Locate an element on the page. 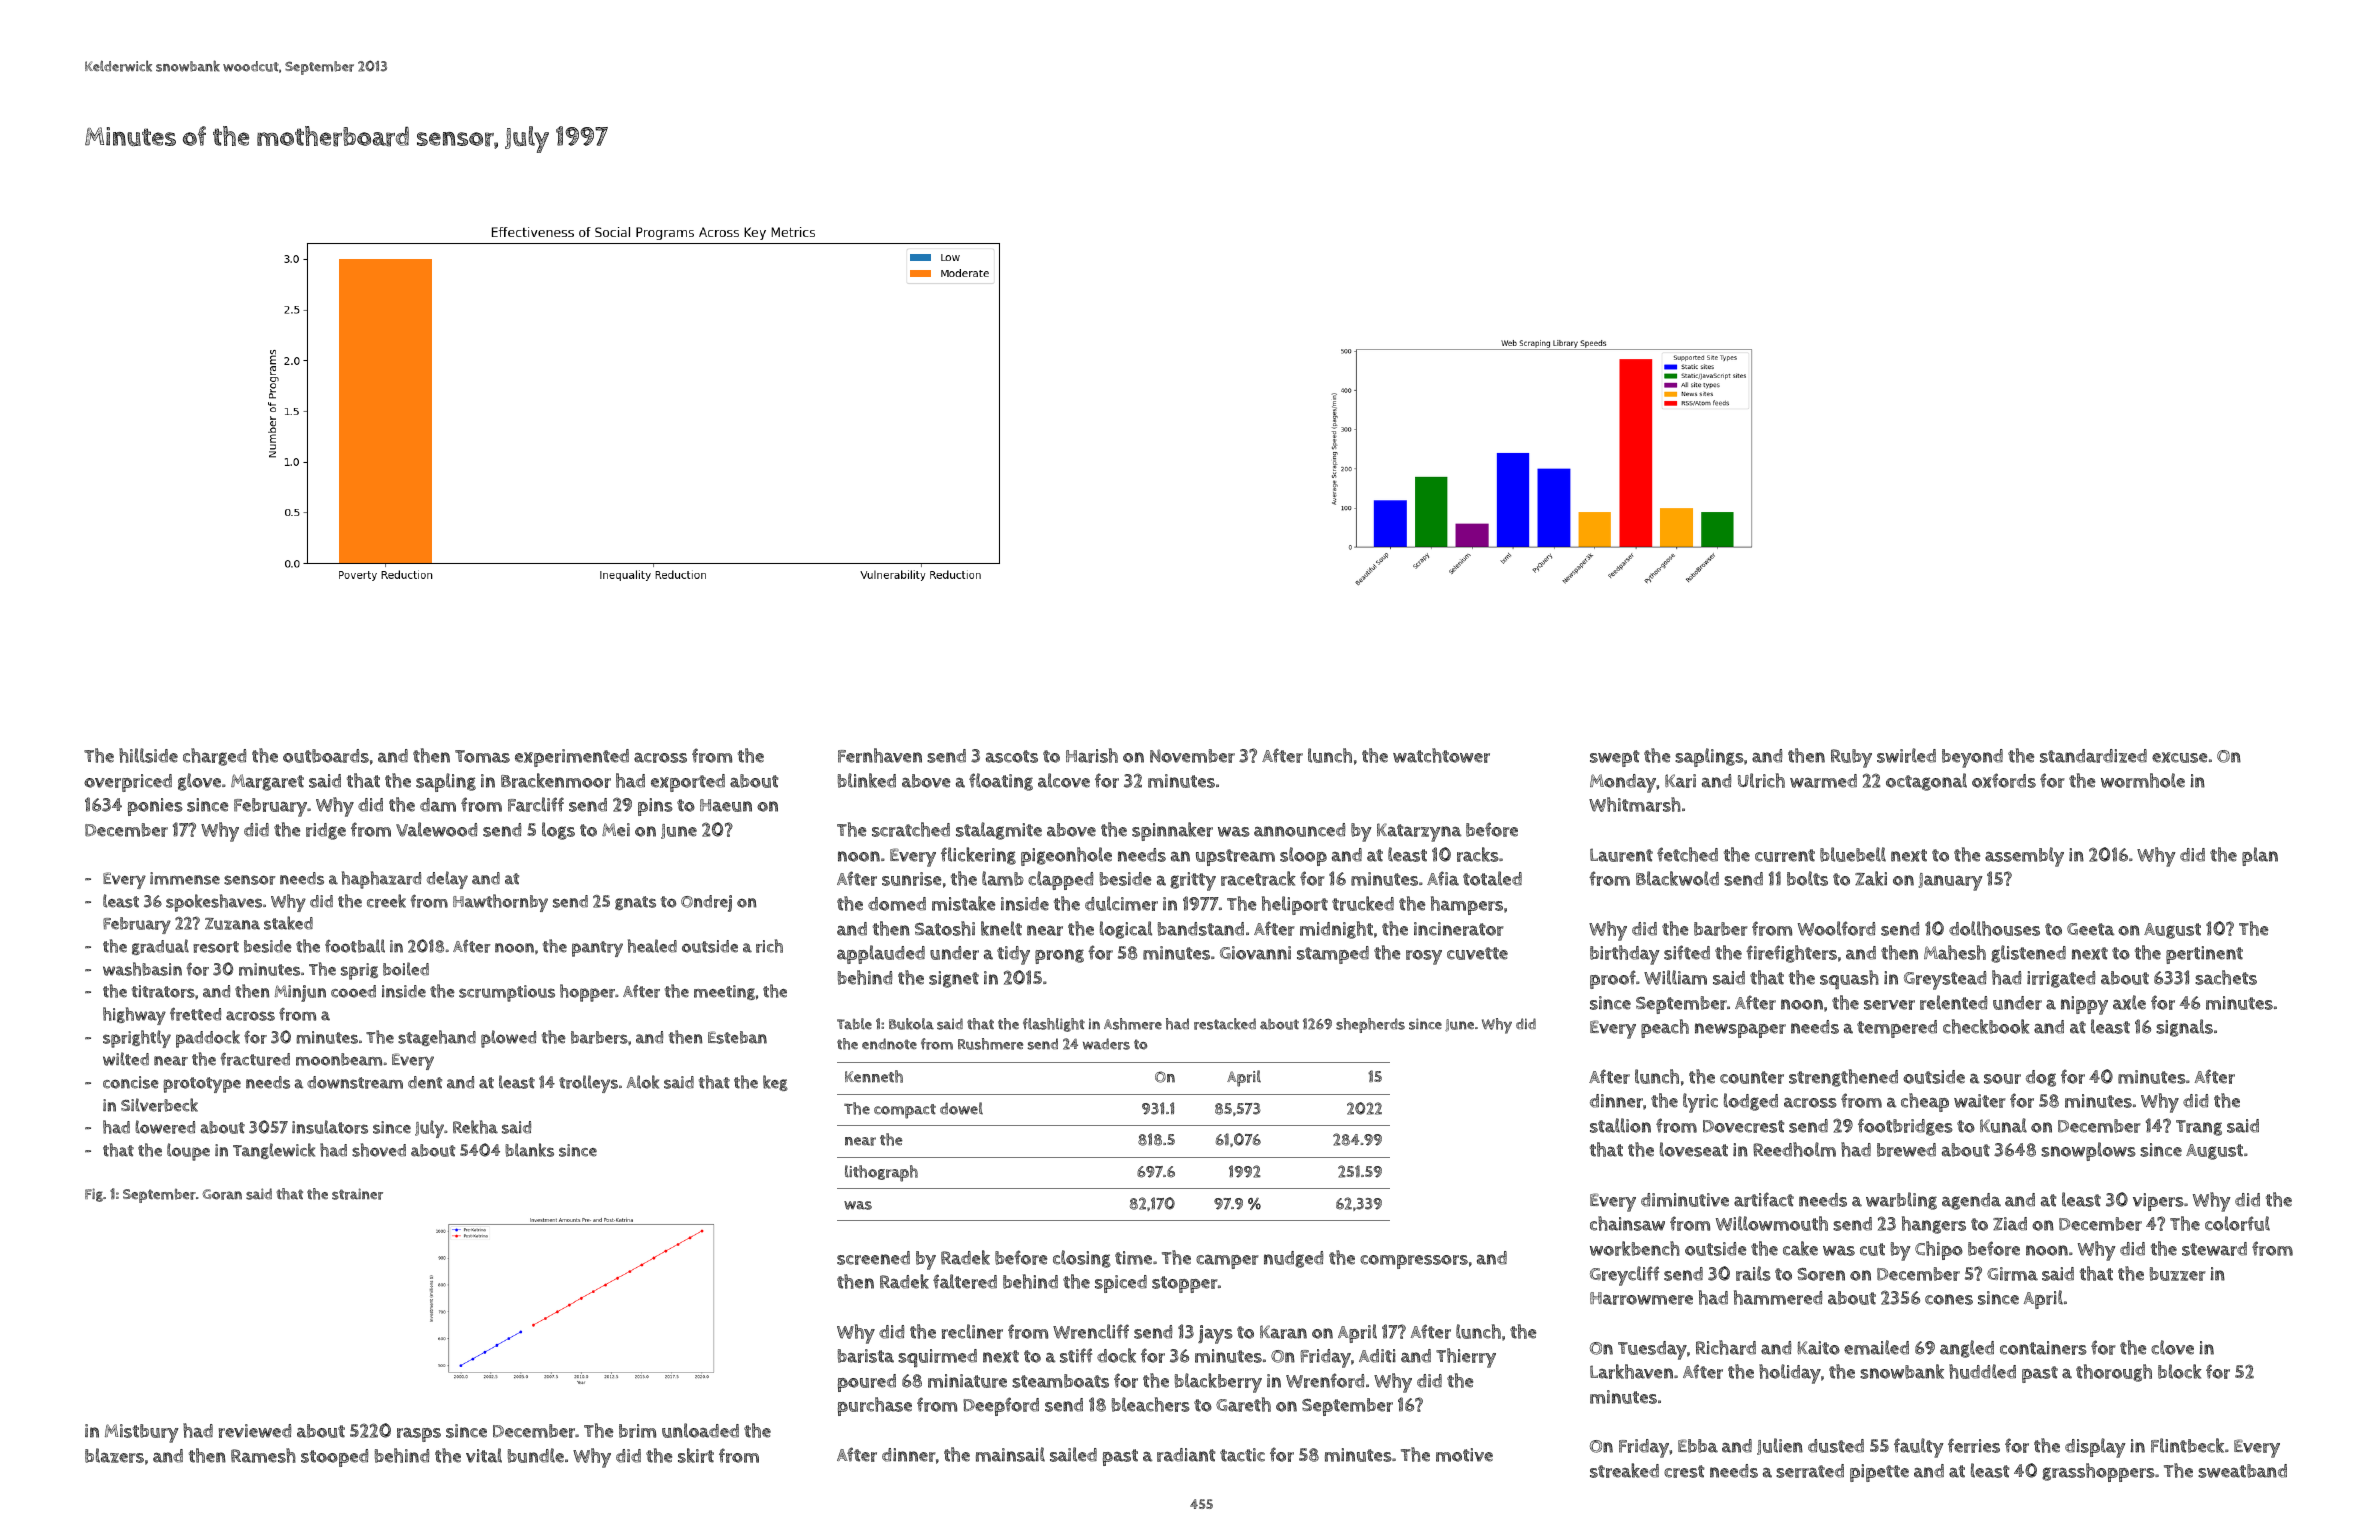 Image resolution: width=2380 pixels, height=1540 pixels. blazers is located at coordinates (114, 1455).
